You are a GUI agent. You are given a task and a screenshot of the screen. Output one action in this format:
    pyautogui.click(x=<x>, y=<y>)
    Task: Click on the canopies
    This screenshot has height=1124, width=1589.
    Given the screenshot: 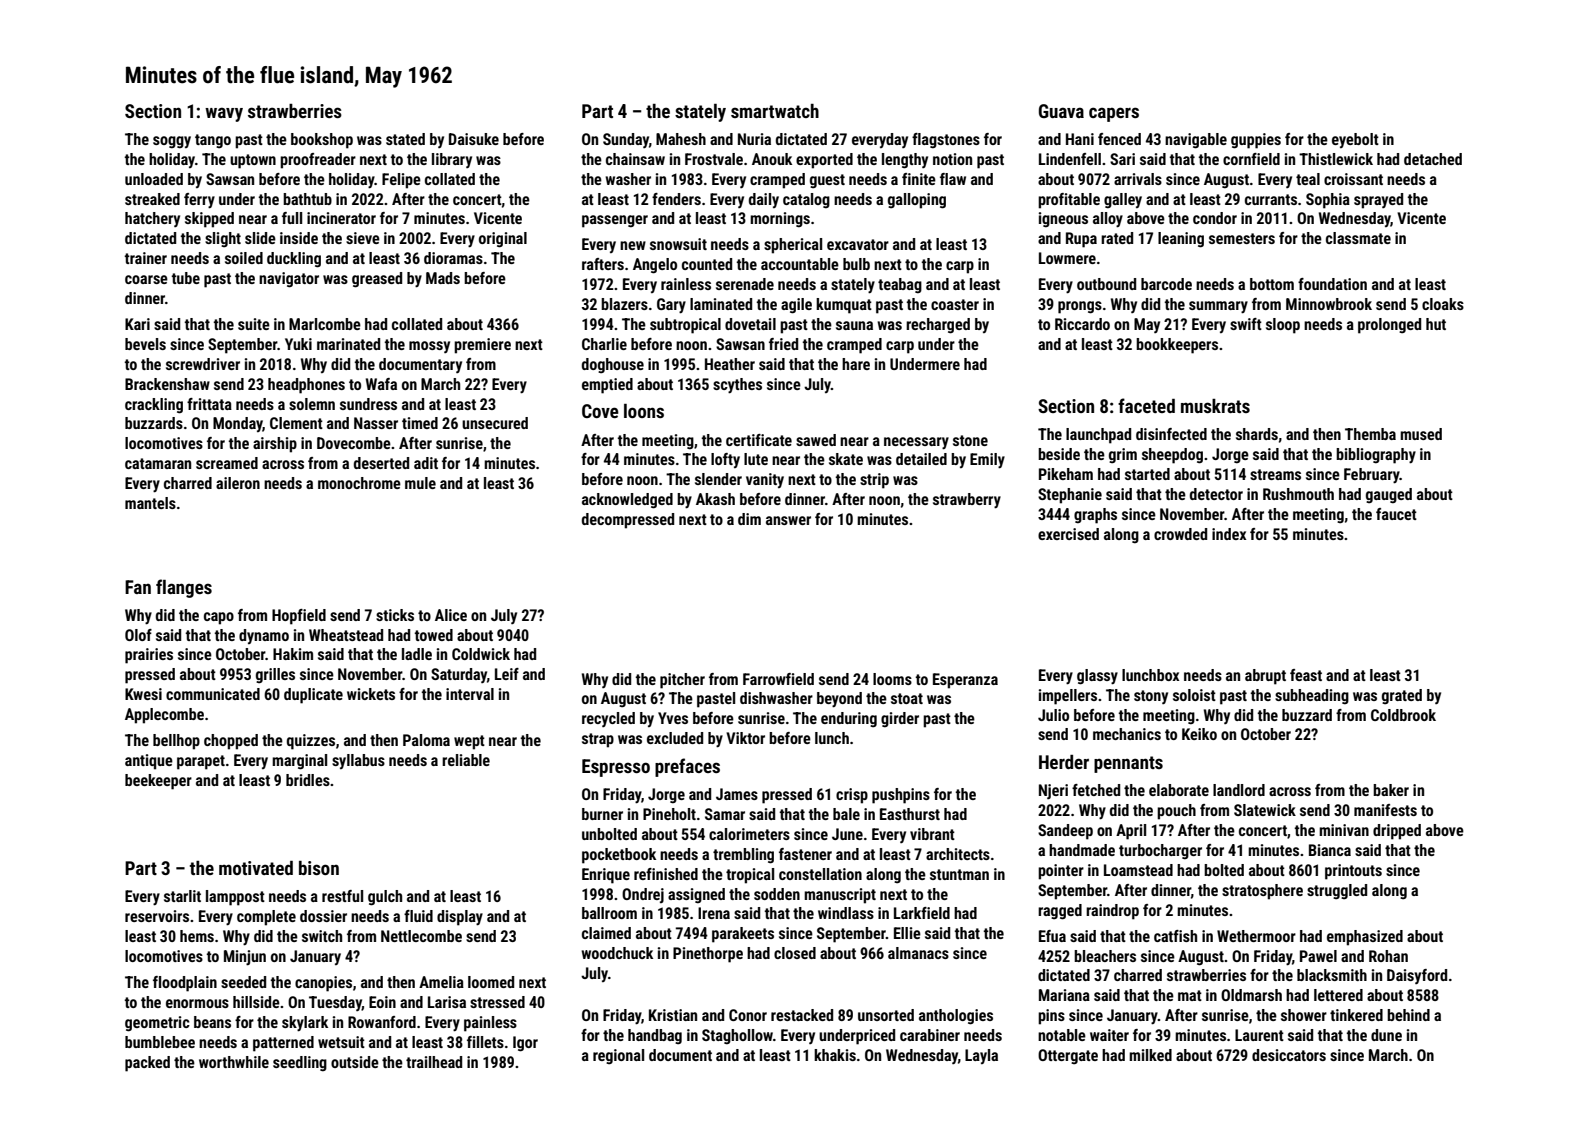 What is the action you would take?
    pyautogui.click(x=323, y=984)
